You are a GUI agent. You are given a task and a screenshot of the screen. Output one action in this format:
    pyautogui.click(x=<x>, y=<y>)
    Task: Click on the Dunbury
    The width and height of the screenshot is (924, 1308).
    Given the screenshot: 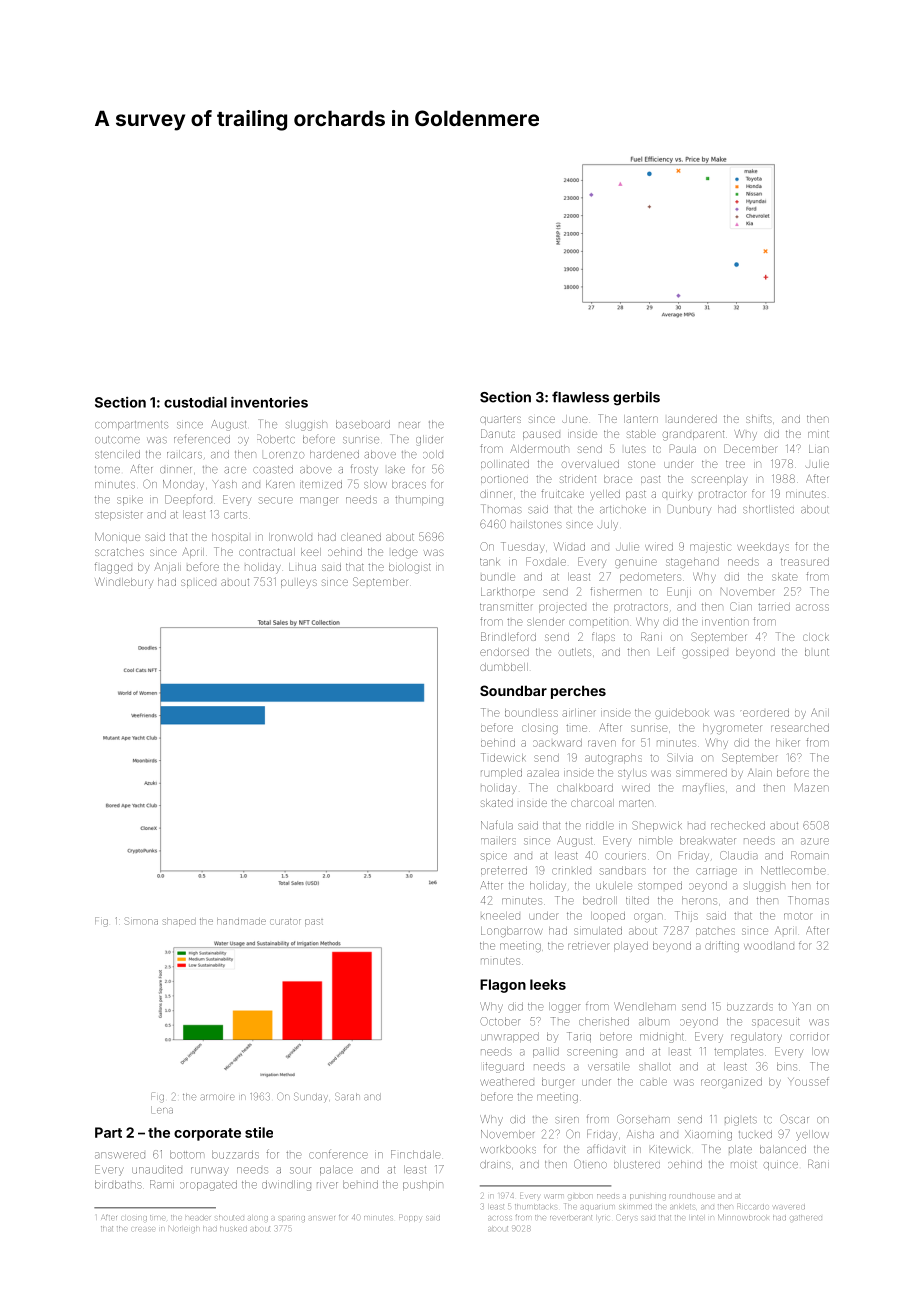 What is the action you would take?
    pyautogui.click(x=689, y=510)
